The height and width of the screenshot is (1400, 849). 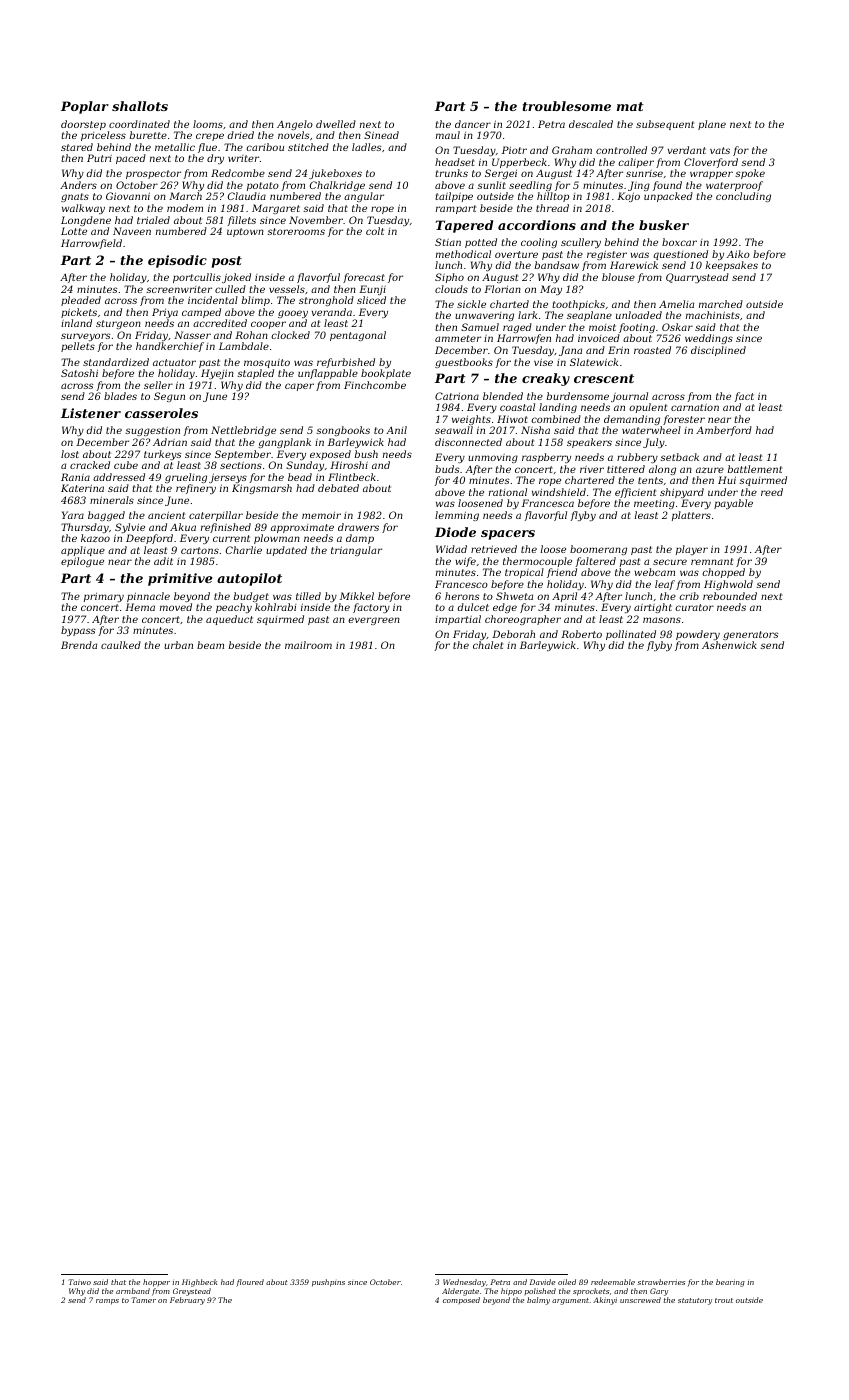 I want to click on pleaded, so click(x=81, y=301).
